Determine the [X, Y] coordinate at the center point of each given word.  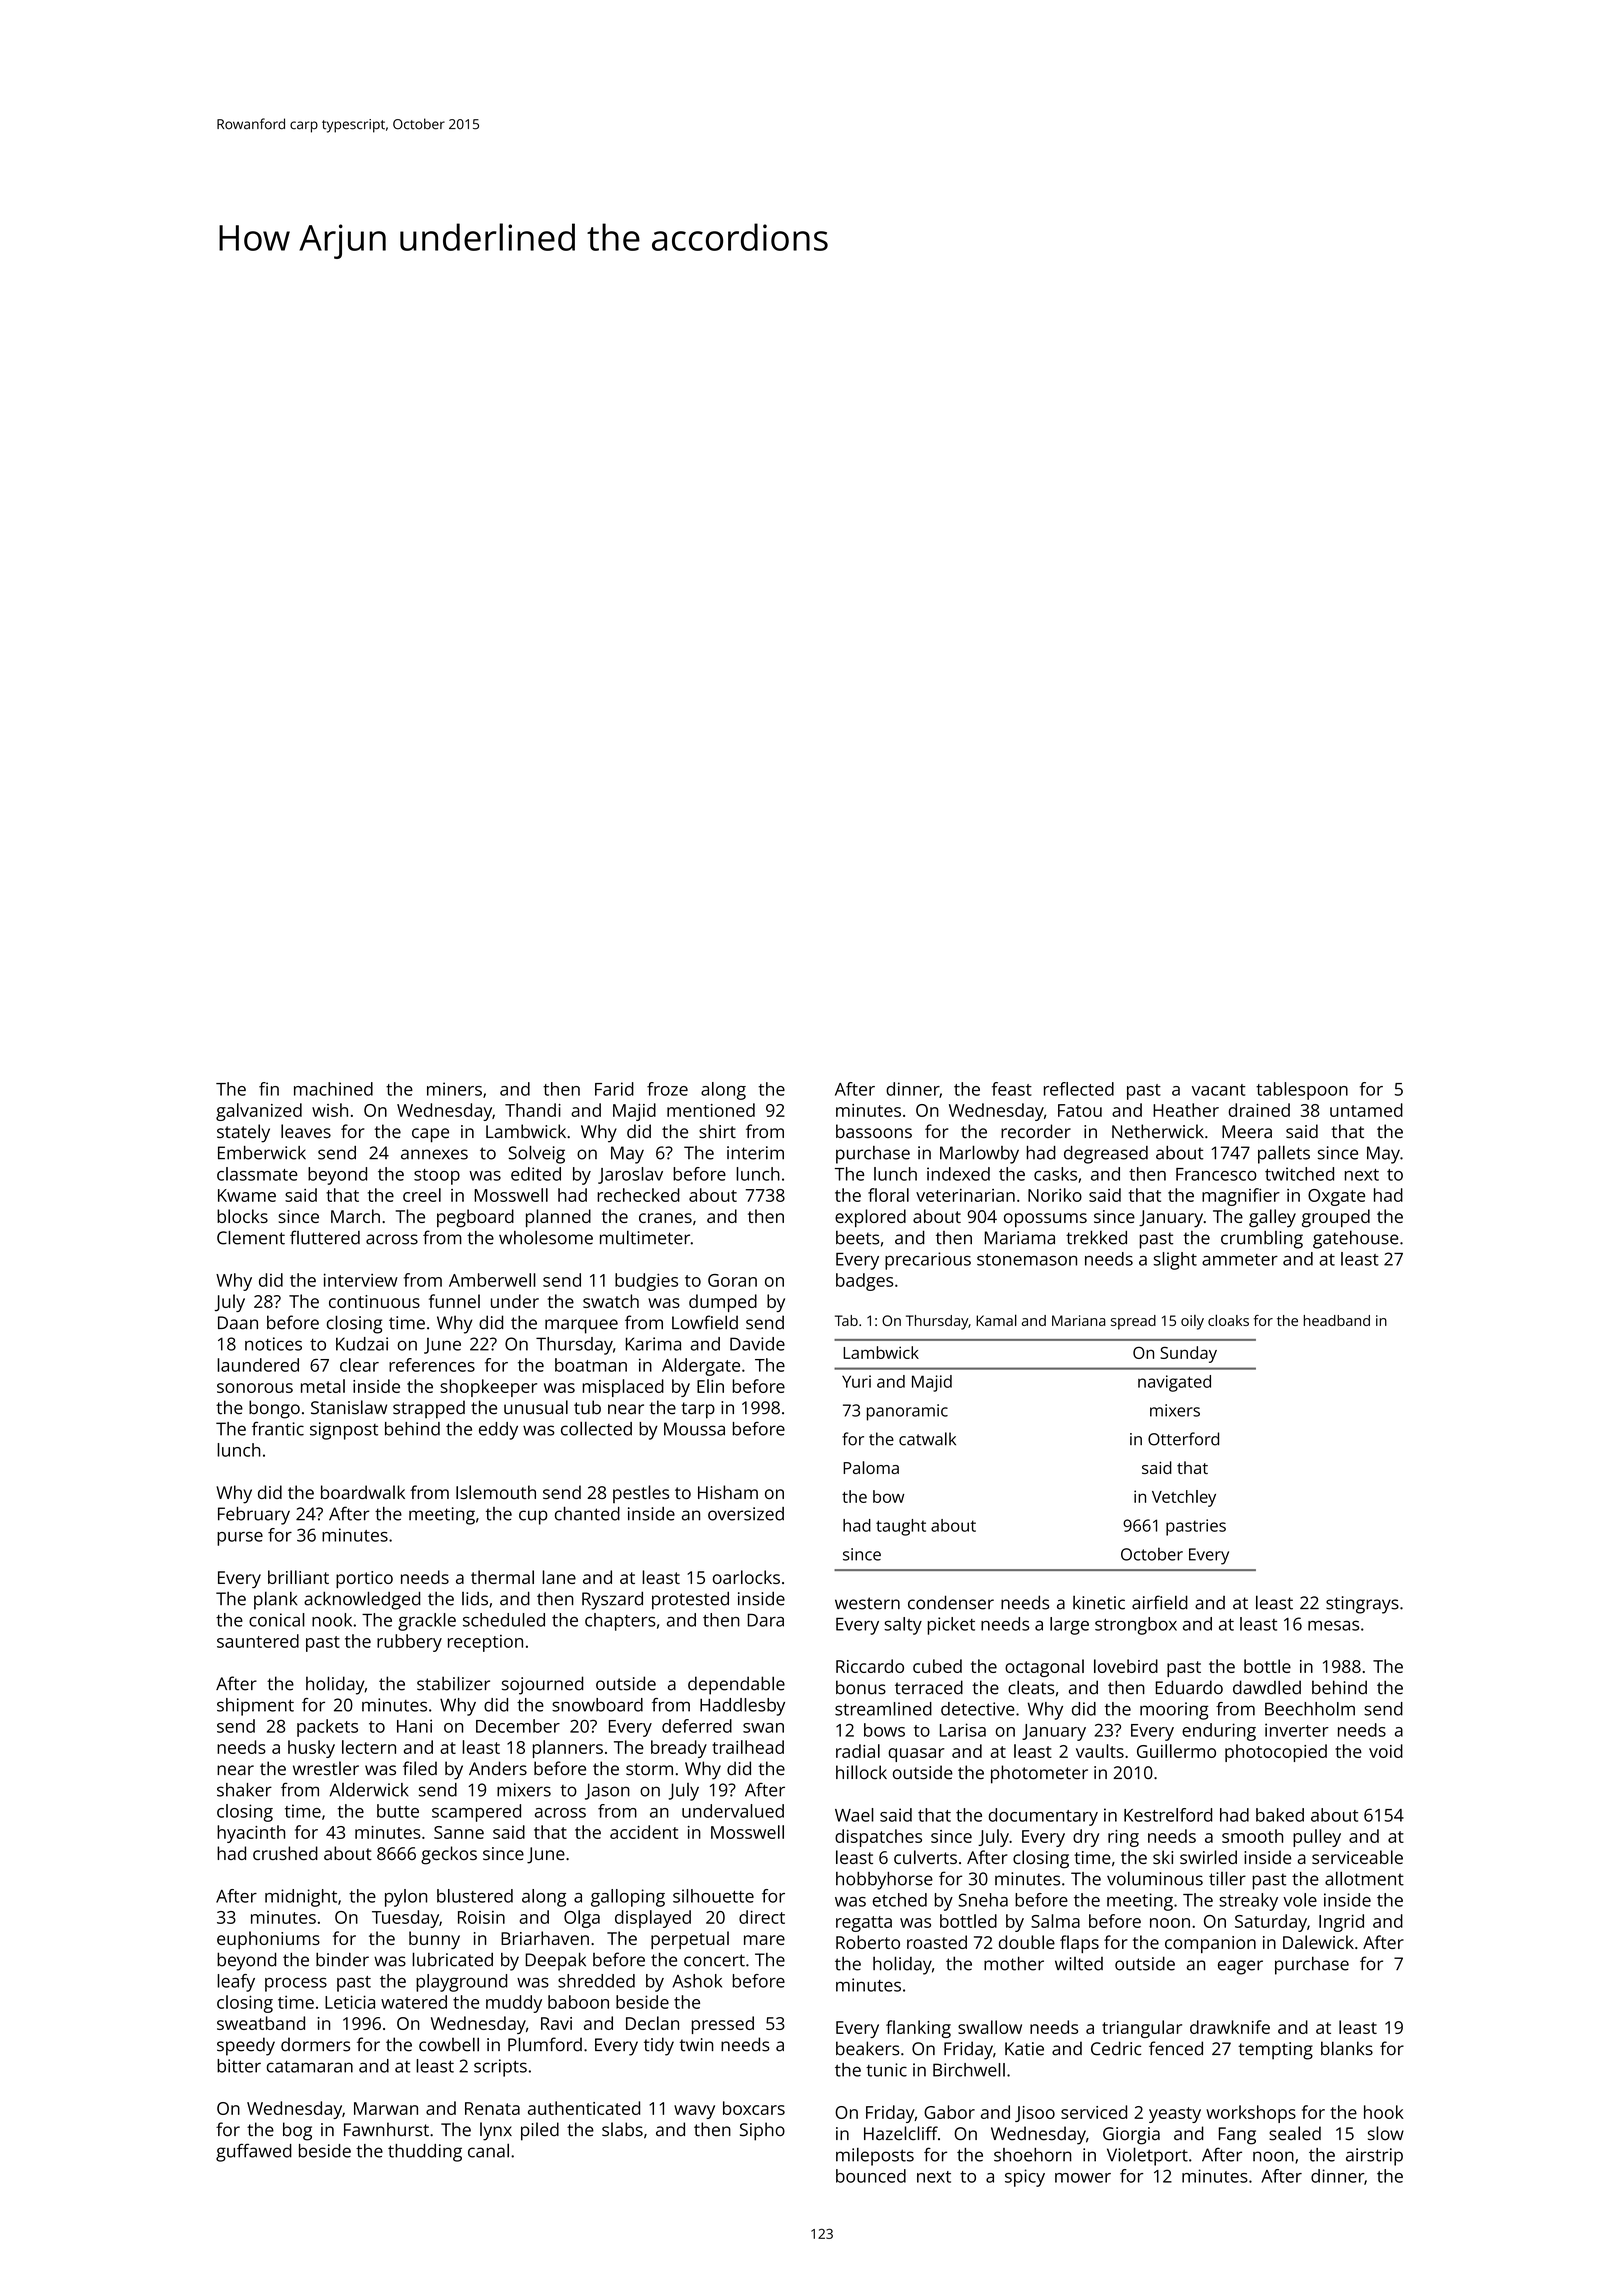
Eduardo [1189, 1687]
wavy [694, 2112]
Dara [765, 1620]
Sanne [459, 1832]
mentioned [711, 1110]
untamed [1366, 1110]
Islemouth [496, 1492]
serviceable [1357, 1857]
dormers [315, 2044]
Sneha [983, 1900]
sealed [1295, 2133]
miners [454, 1089]
